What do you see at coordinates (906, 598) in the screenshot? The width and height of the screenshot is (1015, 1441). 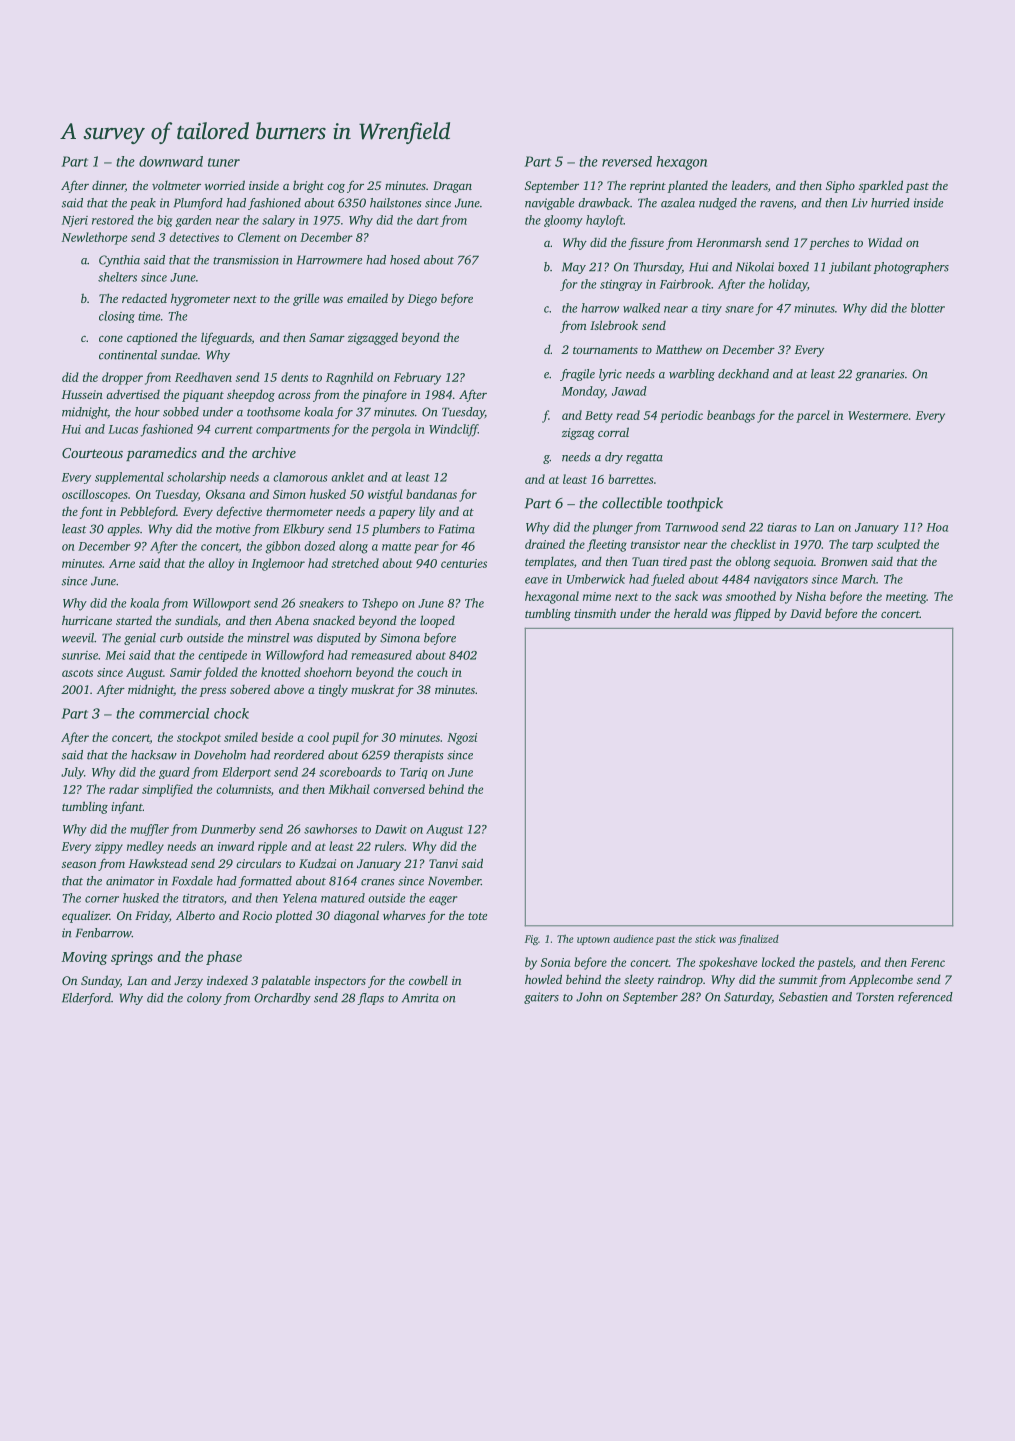 I see `meeting` at bounding box center [906, 598].
